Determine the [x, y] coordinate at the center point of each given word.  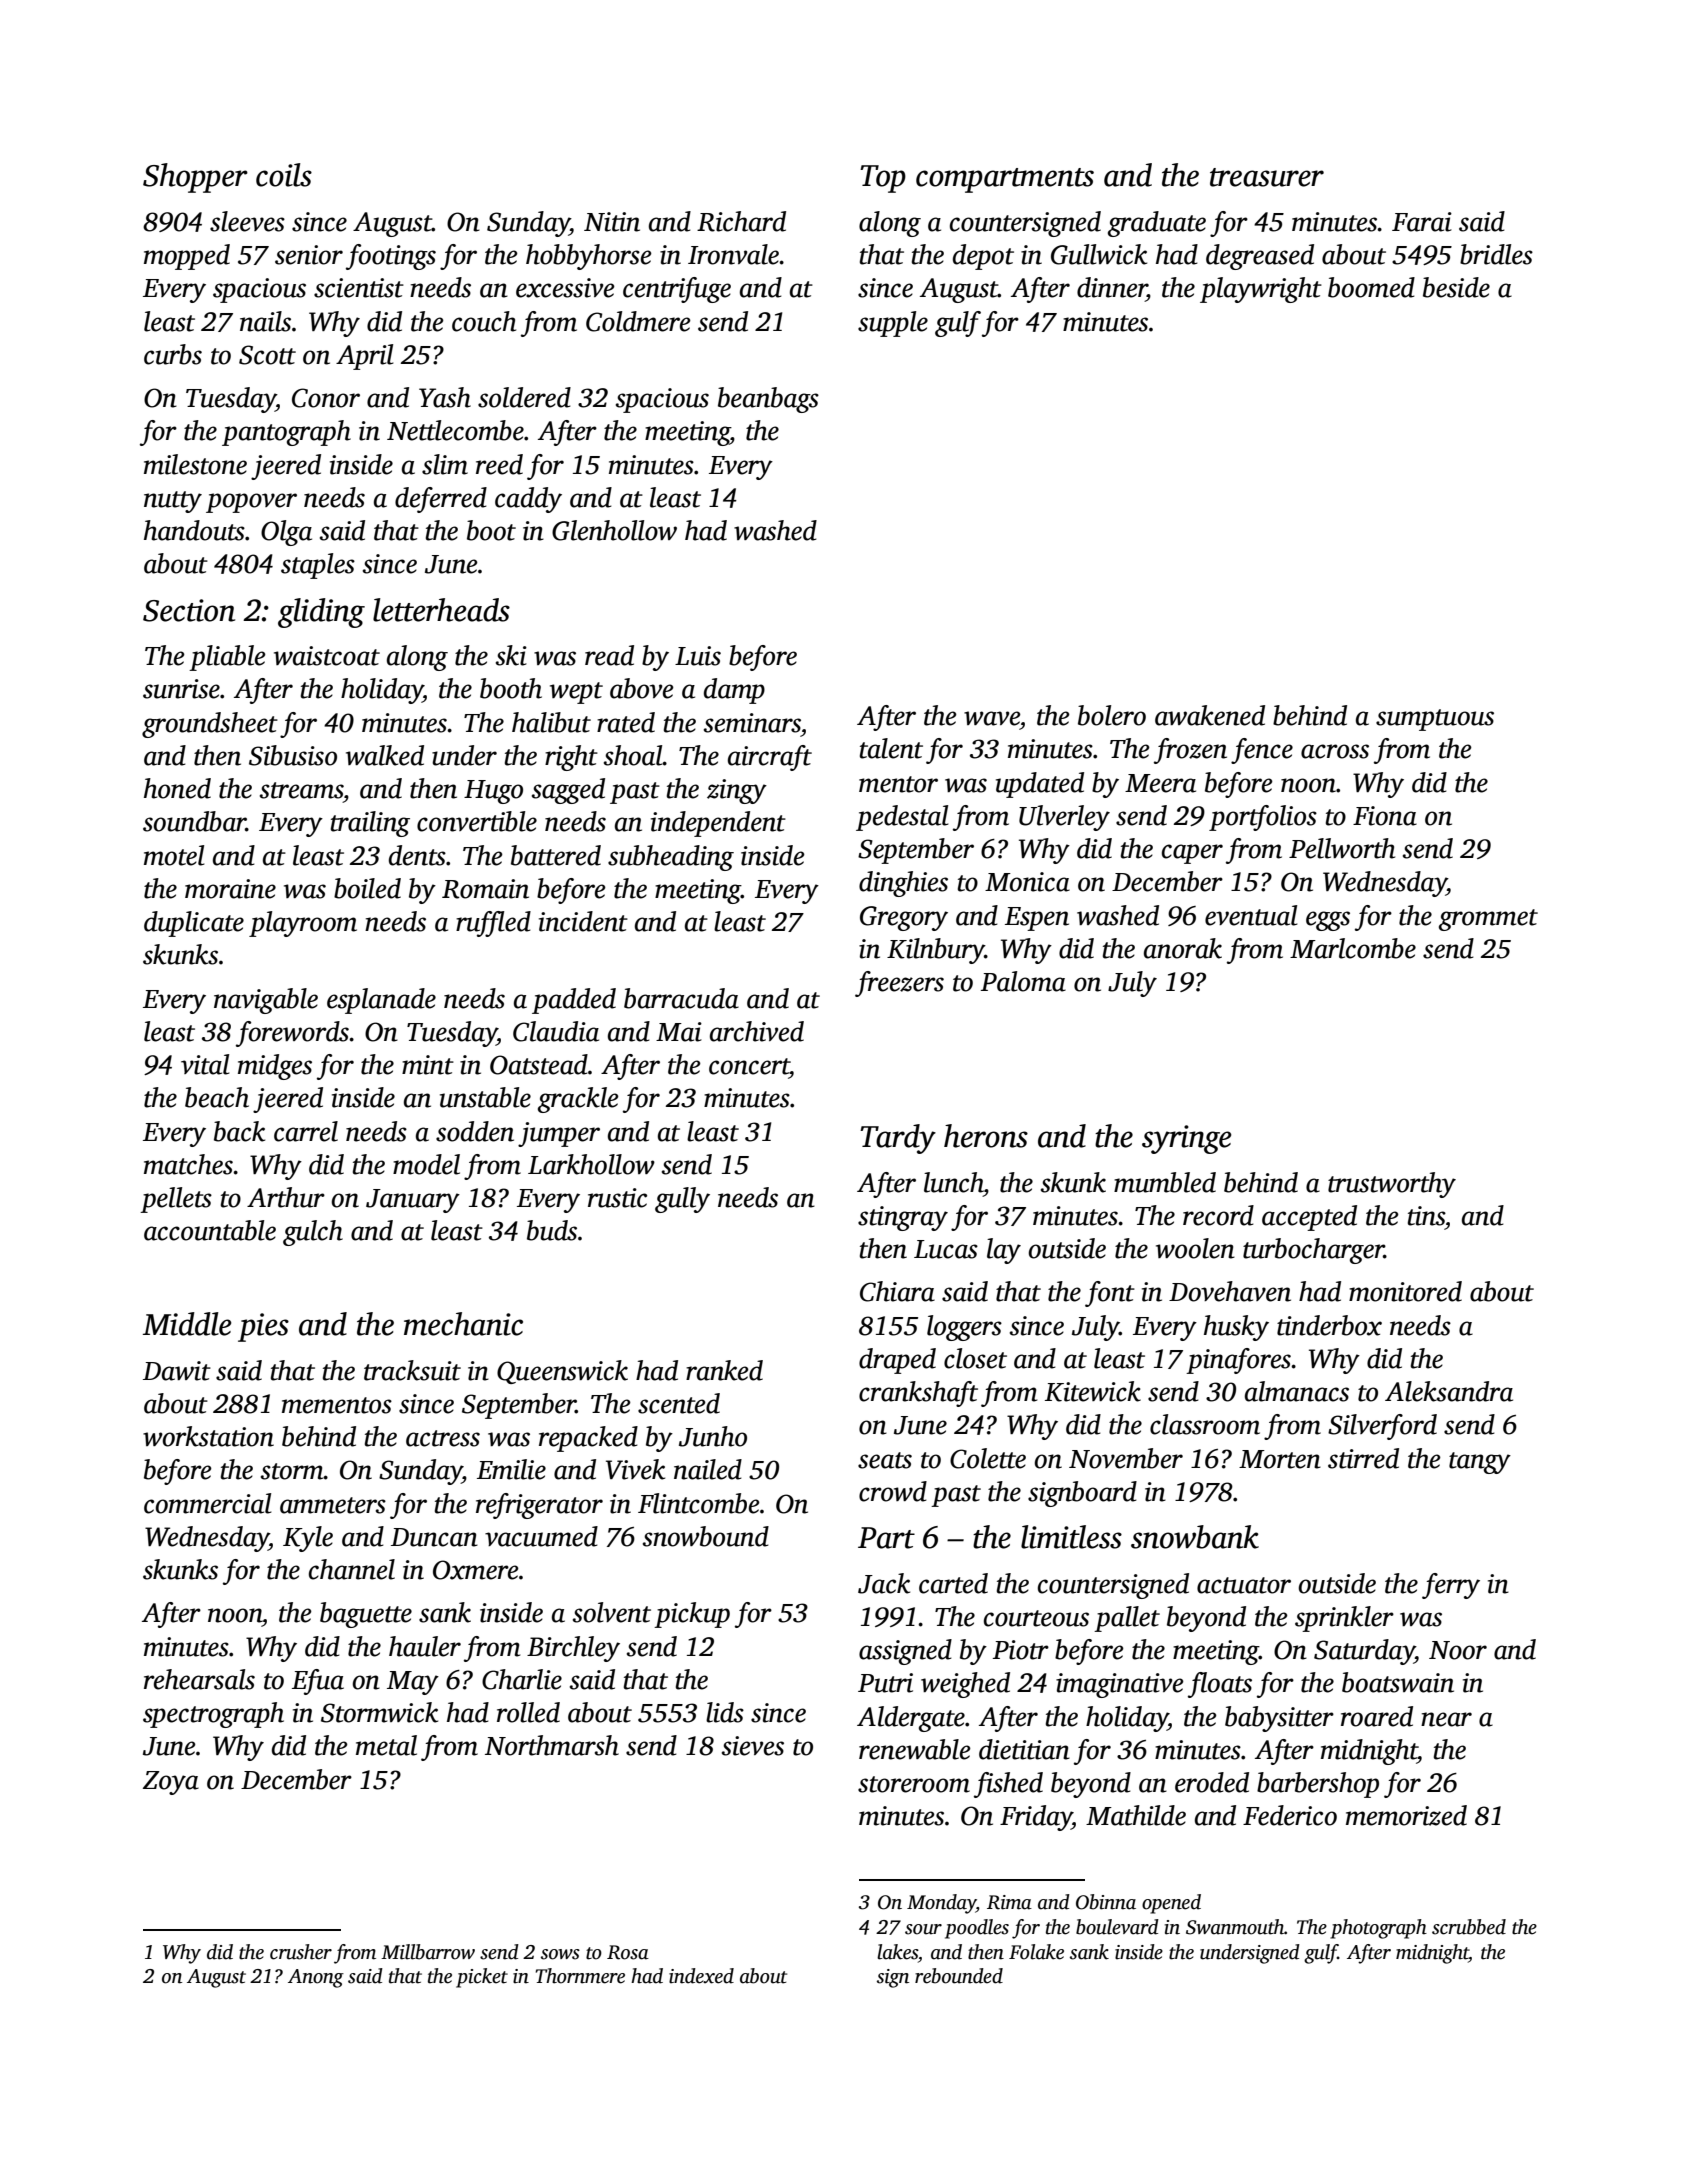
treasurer [1267, 177]
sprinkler [1344, 1619]
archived [757, 1031]
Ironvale [733, 254]
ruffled [493, 924]
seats [885, 1460]
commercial [207, 1503]
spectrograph [213, 1715]
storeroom [914, 1784]
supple [893, 324]
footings [391, 257]
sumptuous [1435, 720]
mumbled [1165, 1182]
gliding [321, 613]
